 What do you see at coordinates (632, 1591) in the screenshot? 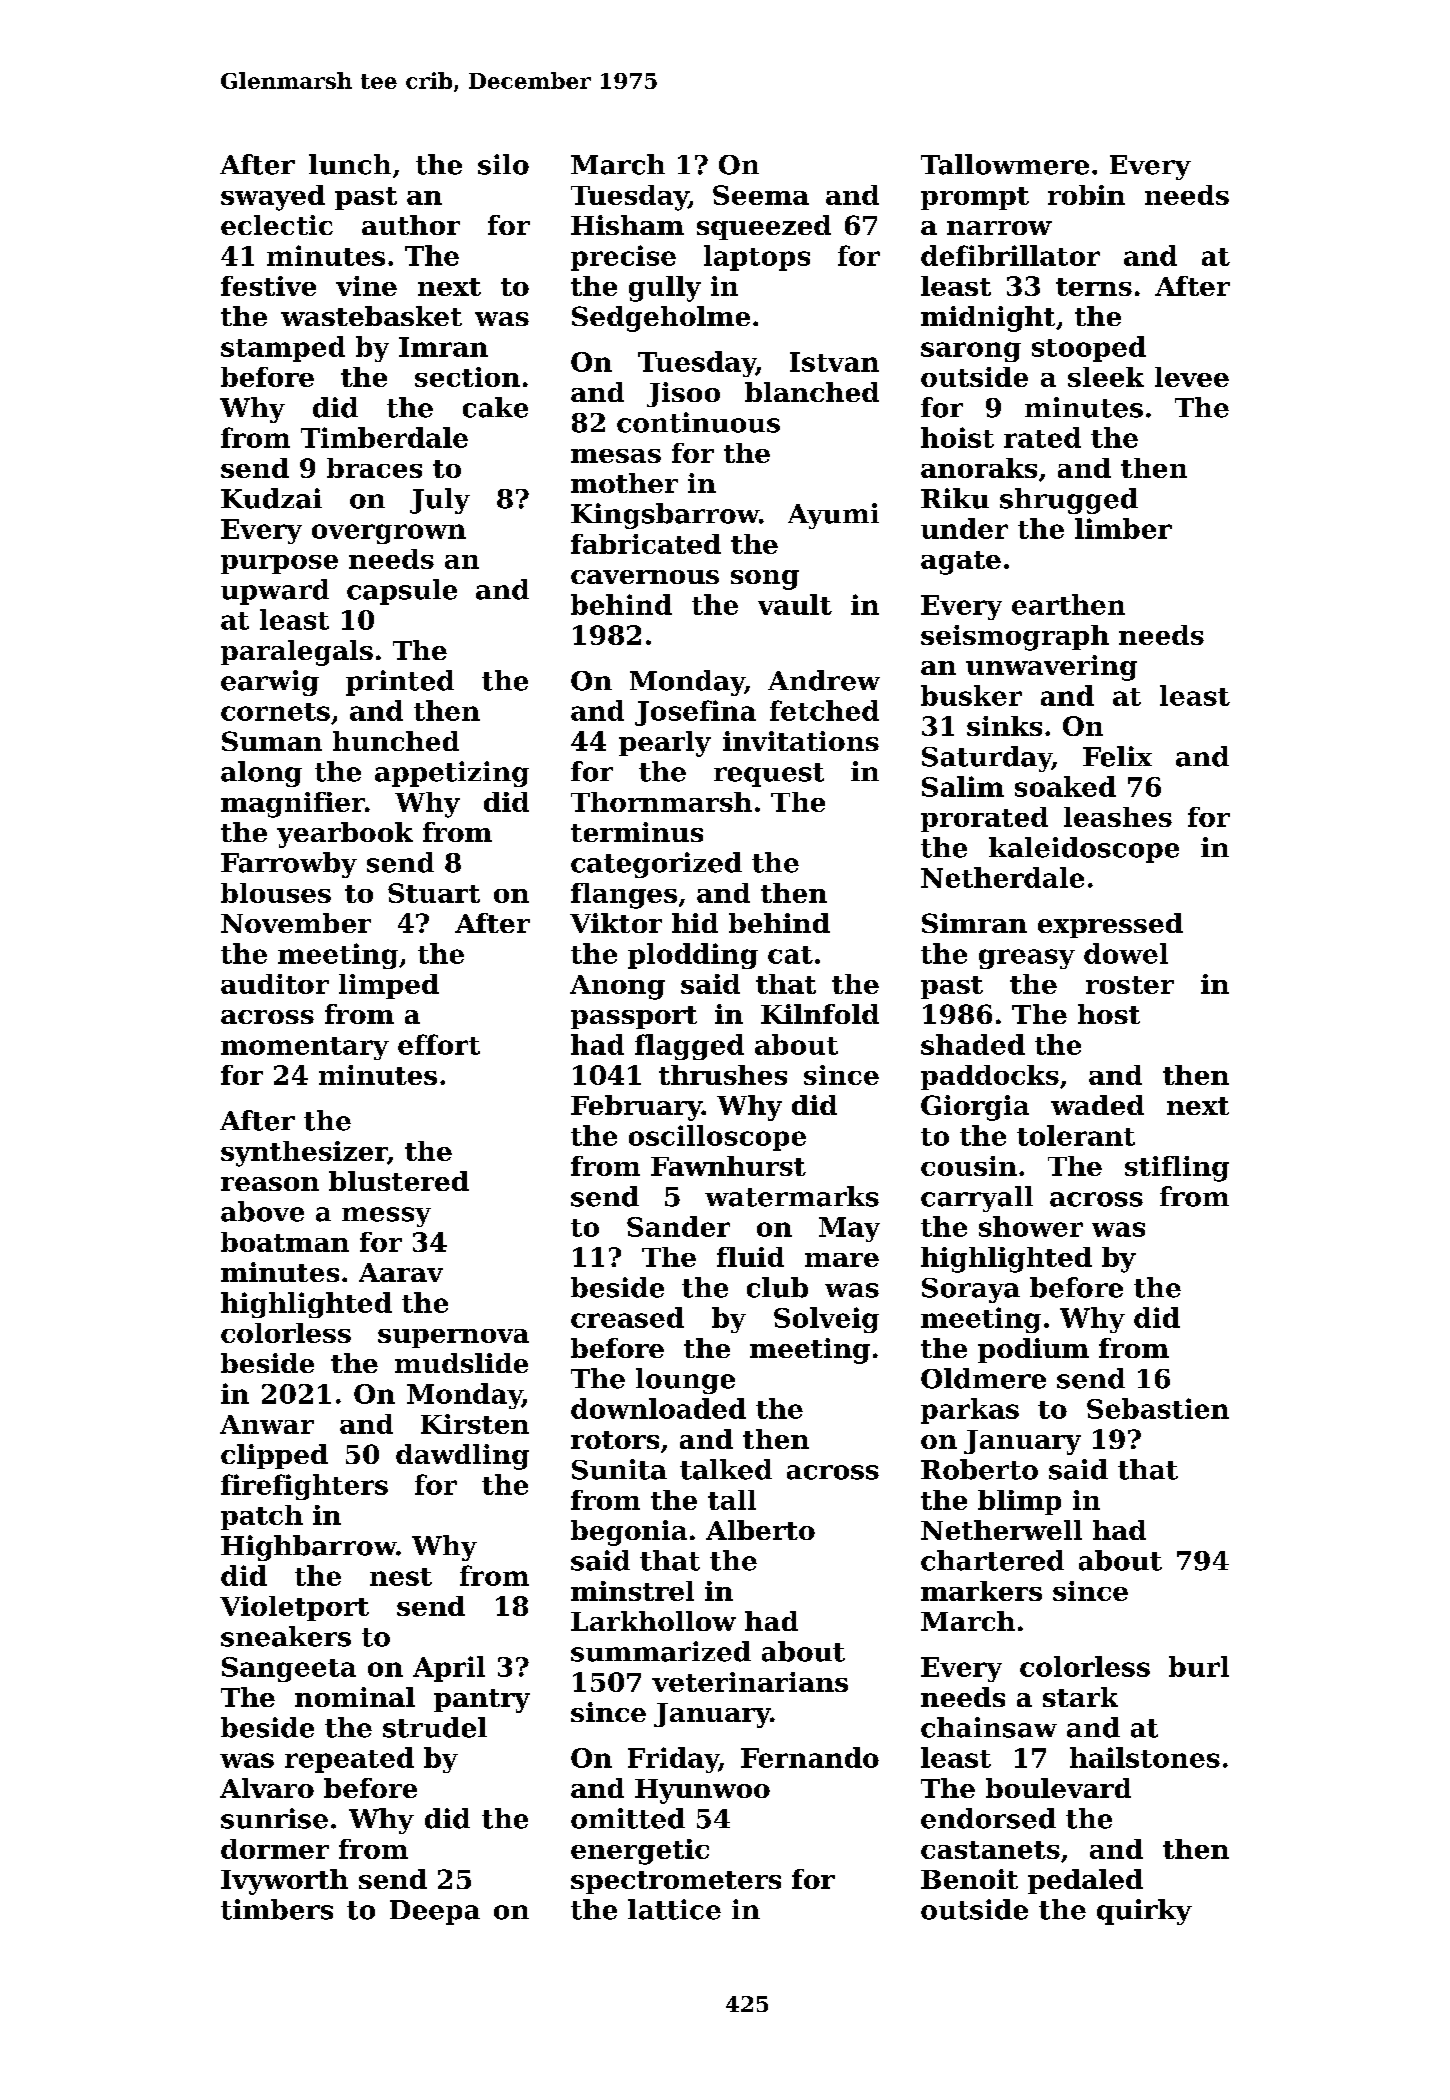
I see `minstrel` at bounding box center [632, 1591].
